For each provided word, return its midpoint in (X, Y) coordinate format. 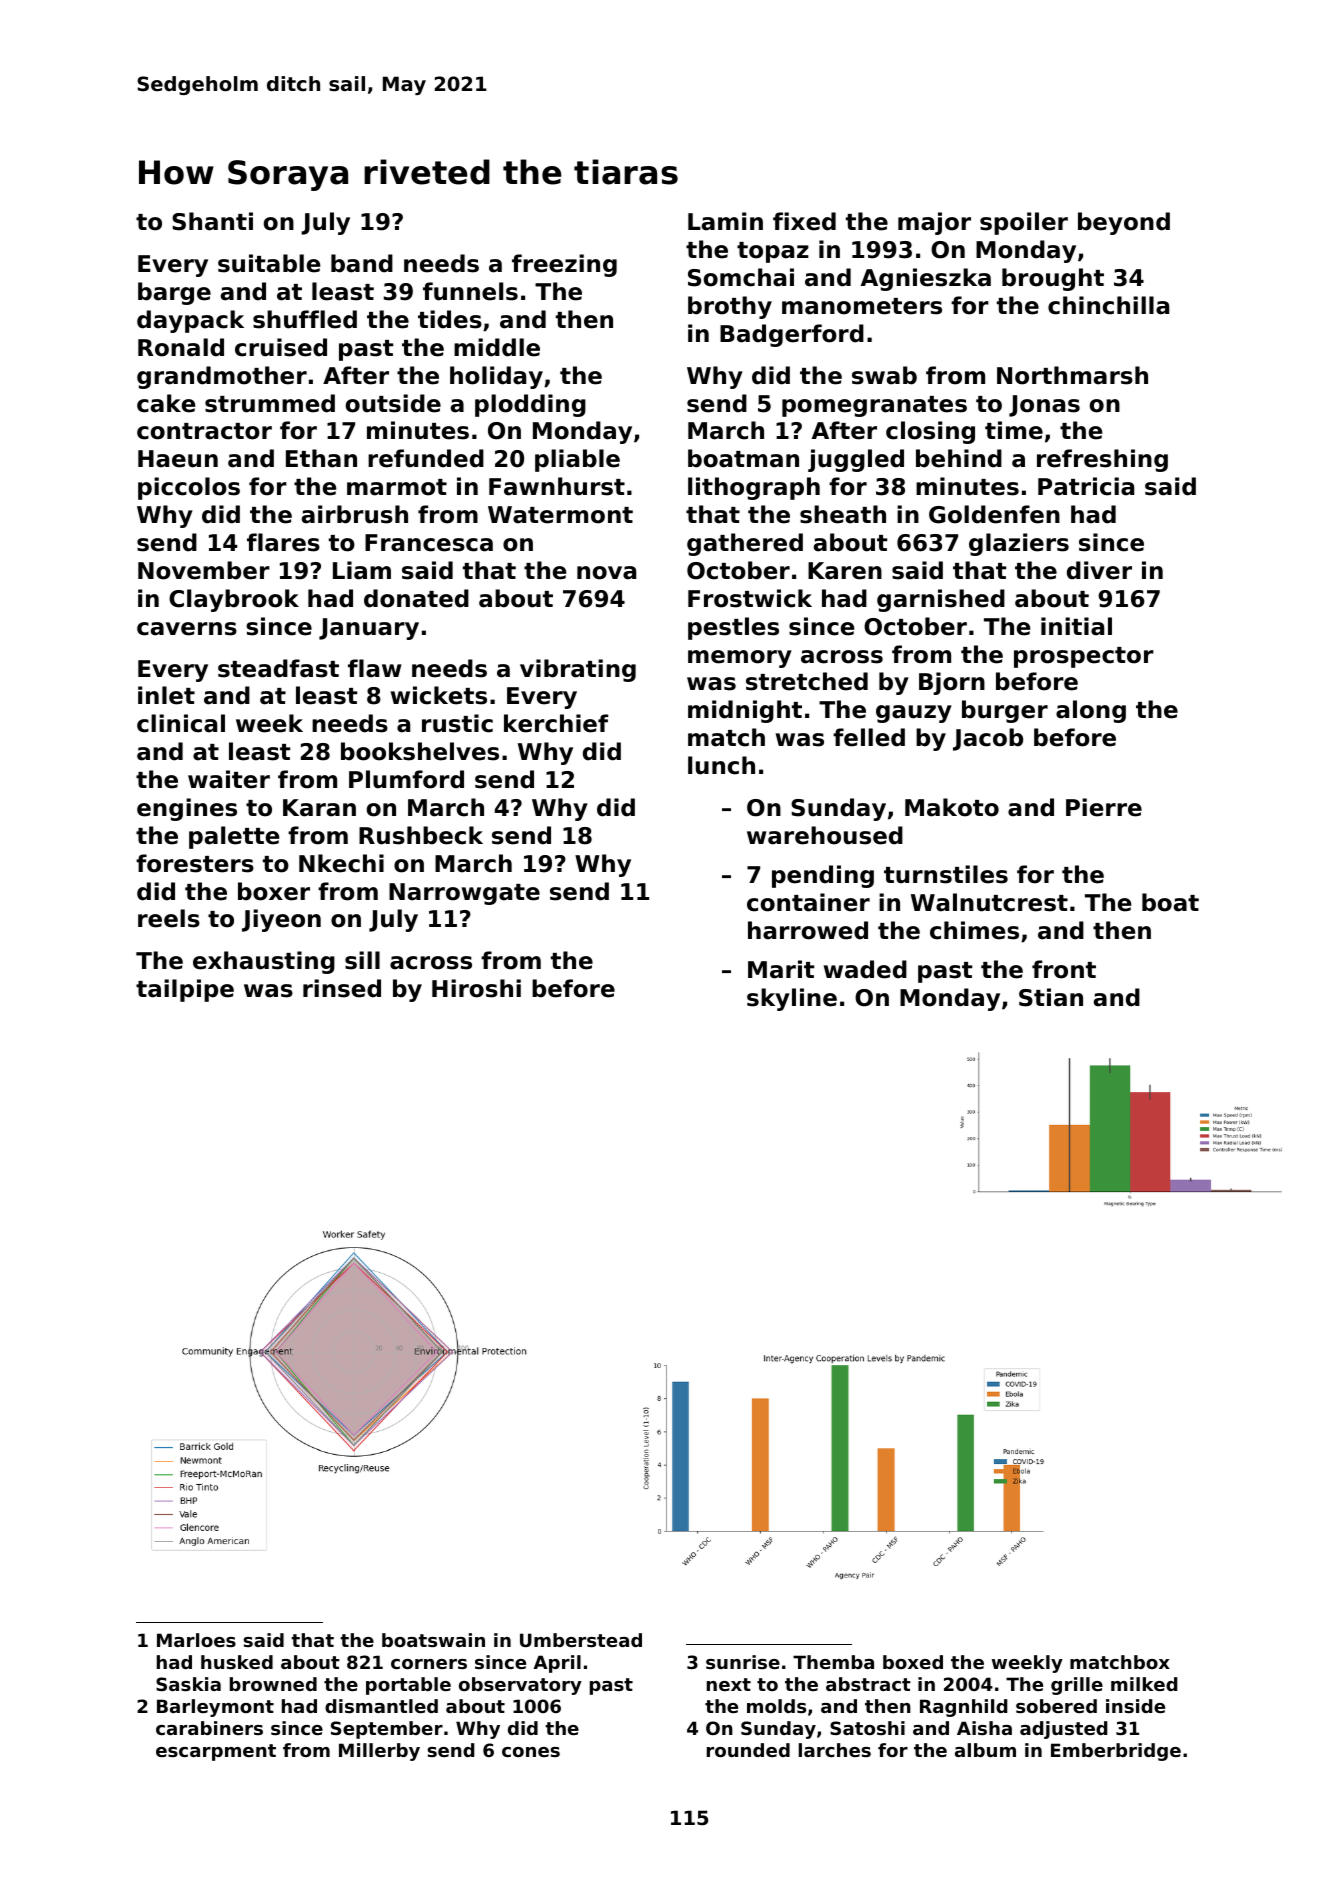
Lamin (725, 221)
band (362, 263)
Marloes (196, 1640)
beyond (1124, 223)
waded (865, 969)
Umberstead (581, 1640)
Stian (1051, 997)
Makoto (952, 807)
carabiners (209, 1728)
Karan (319, 808)
